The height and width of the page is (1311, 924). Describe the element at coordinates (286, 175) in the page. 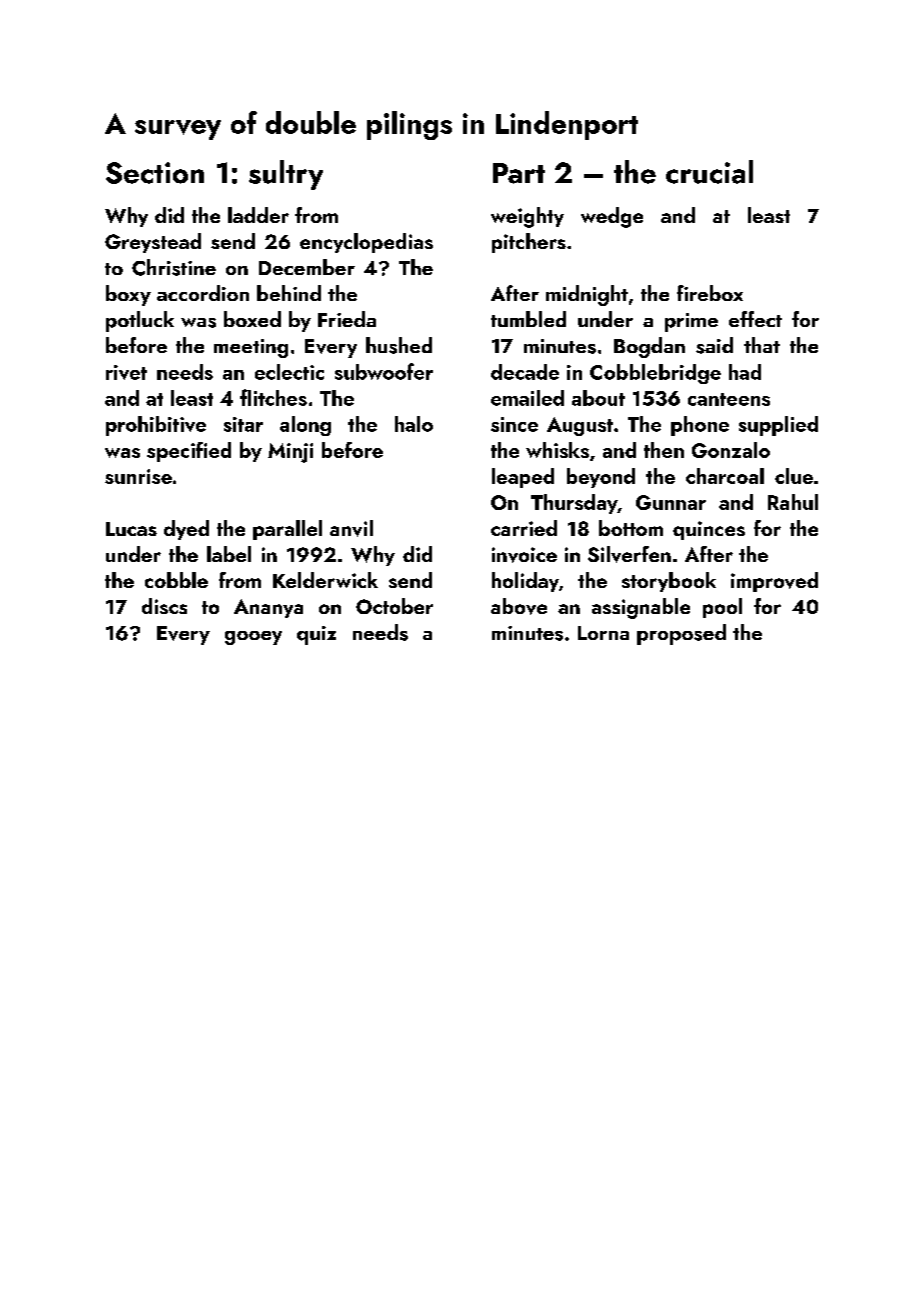

I see `sultry` at that location.
